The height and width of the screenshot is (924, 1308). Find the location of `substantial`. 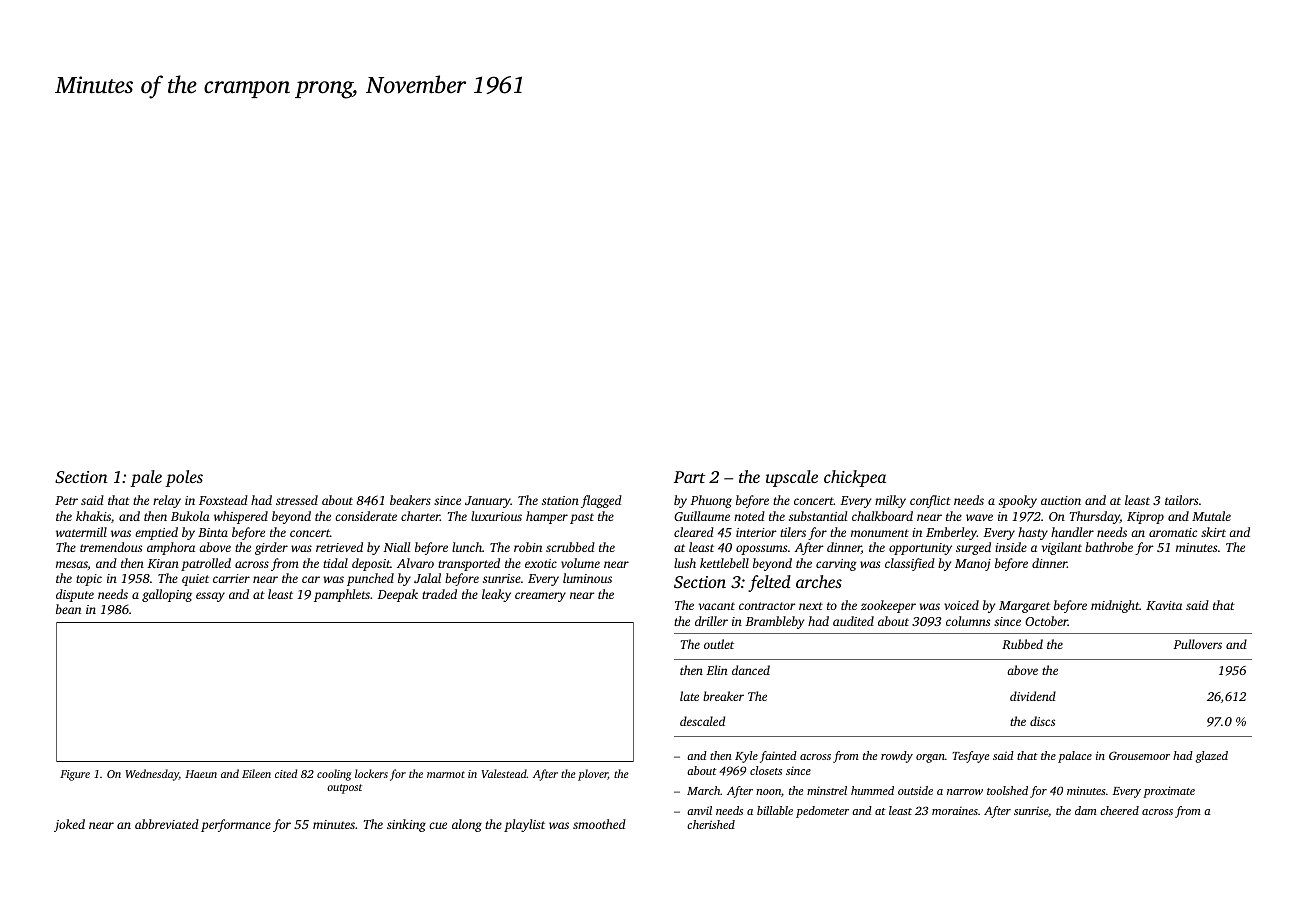

substantial is located at coordinates (818, 516).
